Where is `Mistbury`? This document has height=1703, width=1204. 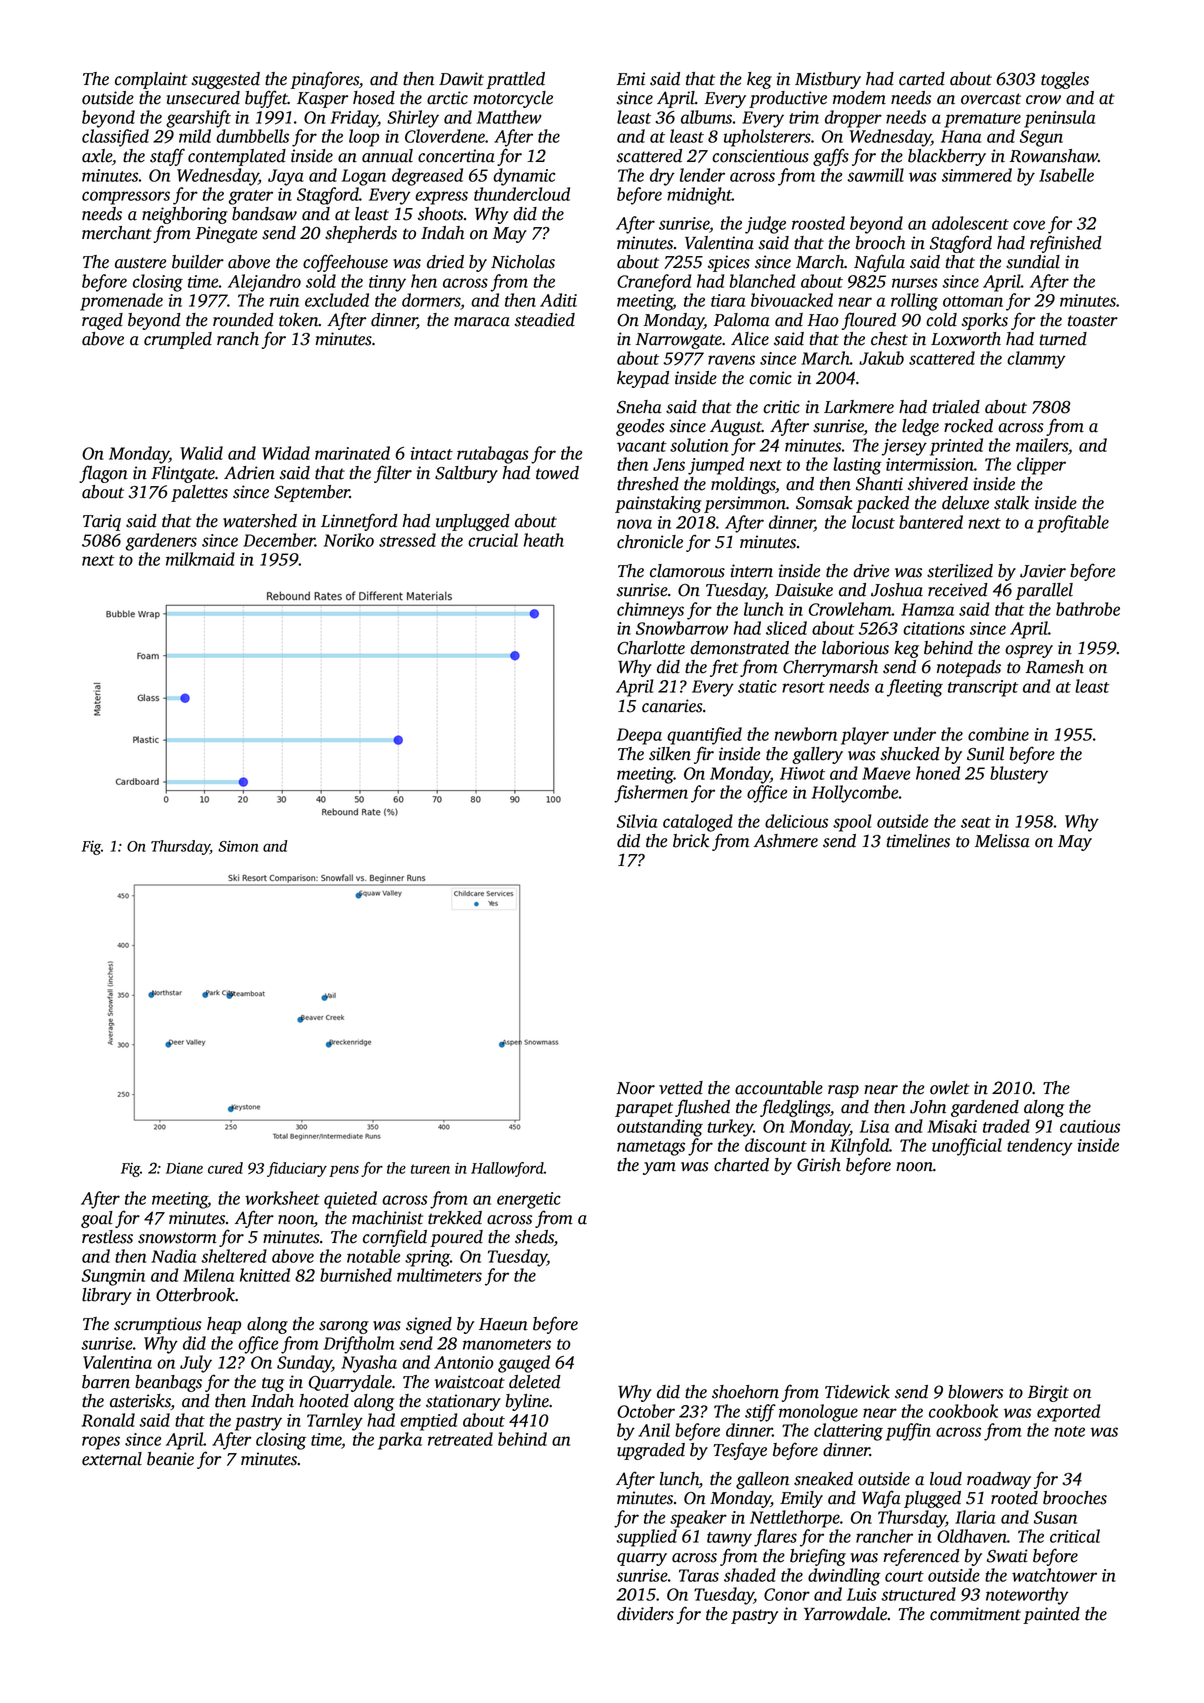 Mistbury is located at coordinates (828, 80).
